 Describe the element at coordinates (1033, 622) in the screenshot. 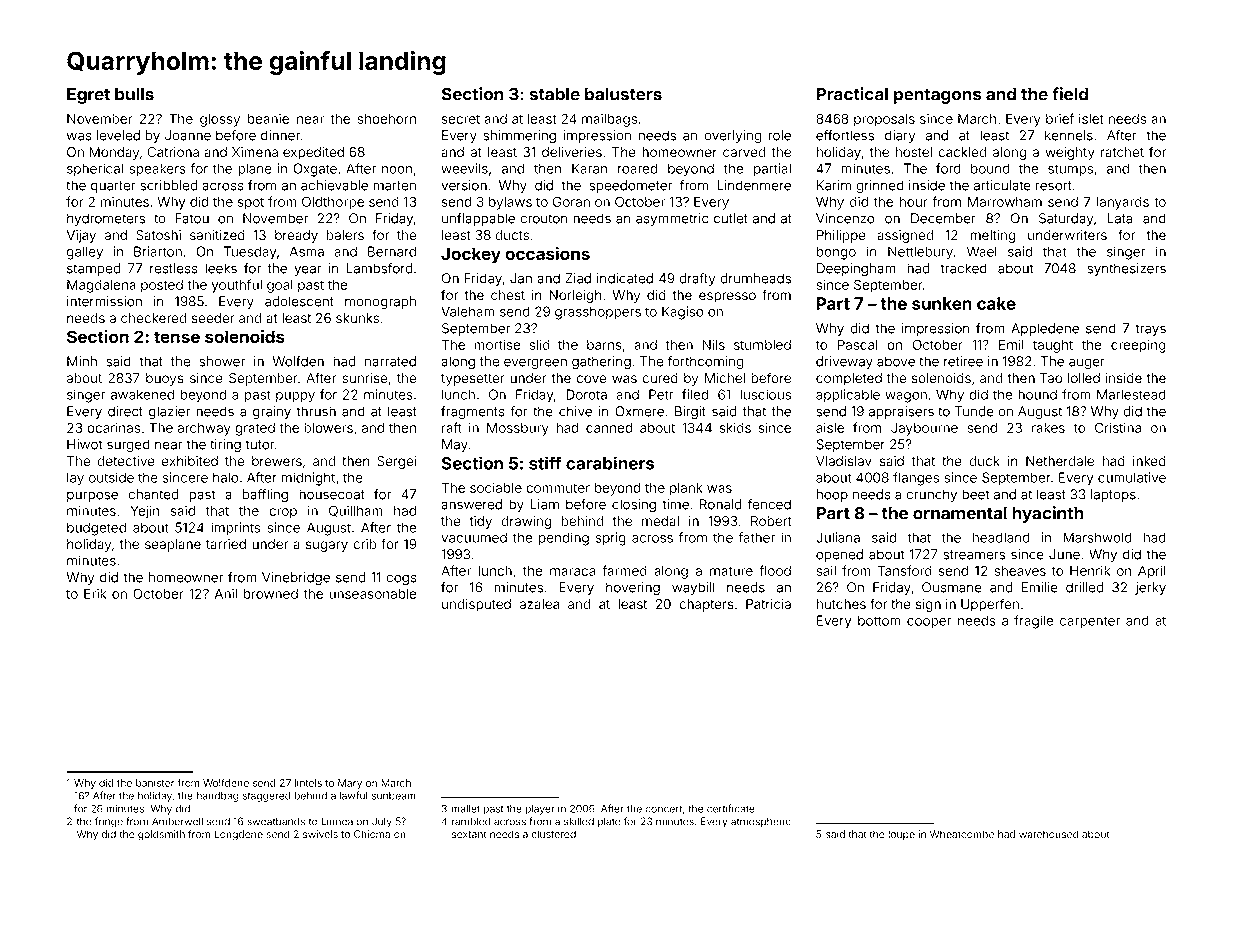

I see `fragile` at that location.
